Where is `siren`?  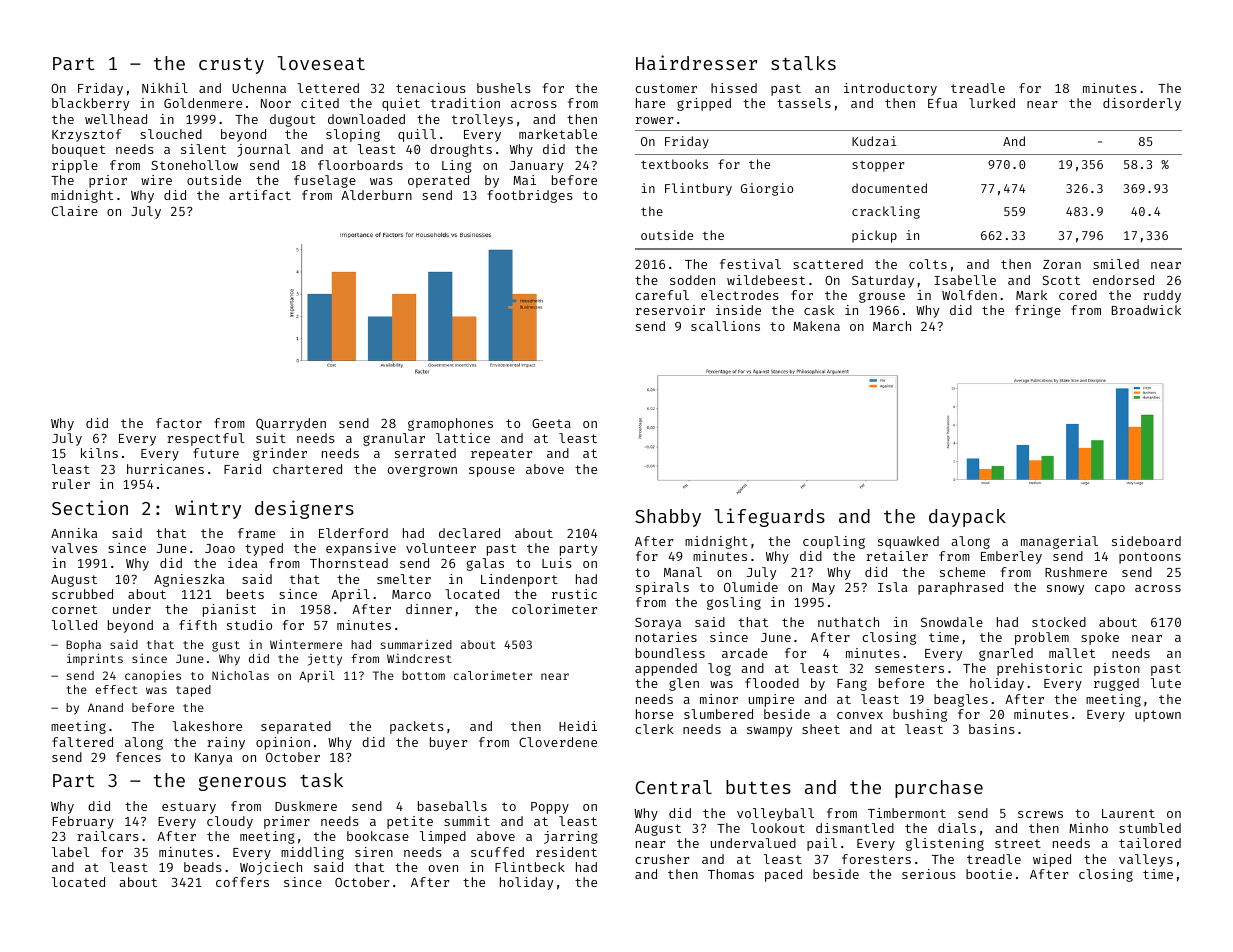
siren is located at coordinates (374, 852).
